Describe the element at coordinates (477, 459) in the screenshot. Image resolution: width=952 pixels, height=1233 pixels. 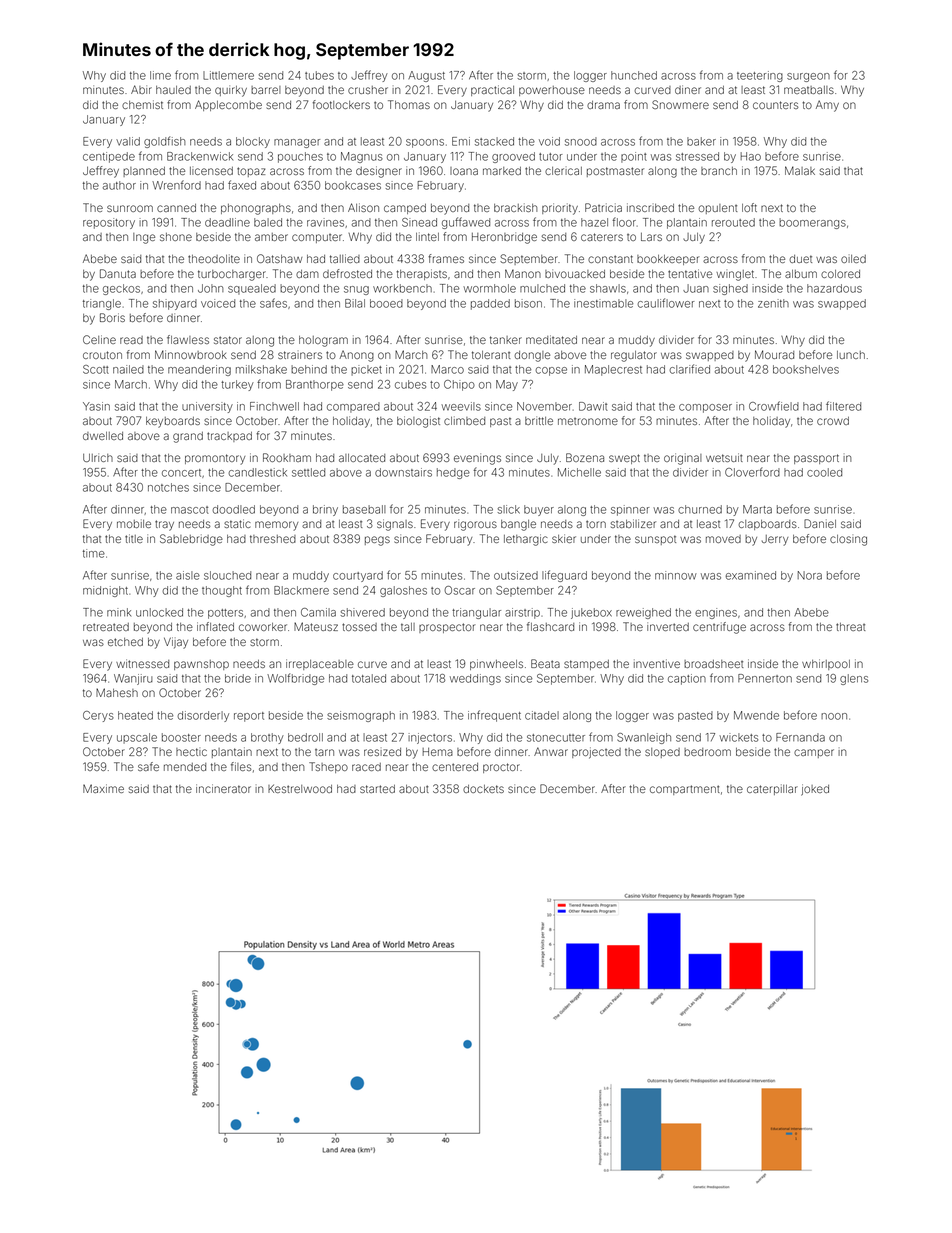
I see `evenings` at that location.
